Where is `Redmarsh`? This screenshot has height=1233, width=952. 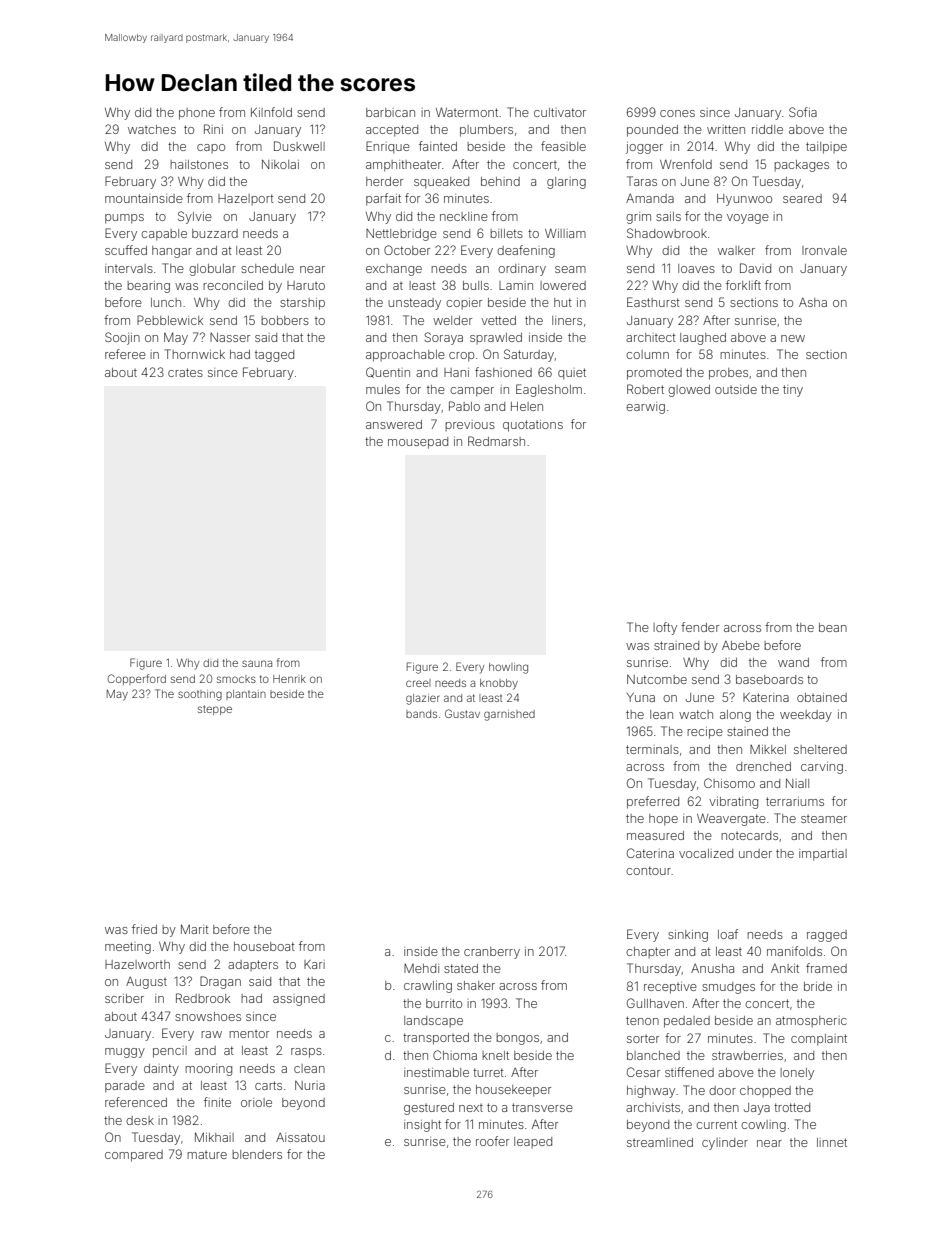
Redmarsh is located at coordinates (496, 441).
